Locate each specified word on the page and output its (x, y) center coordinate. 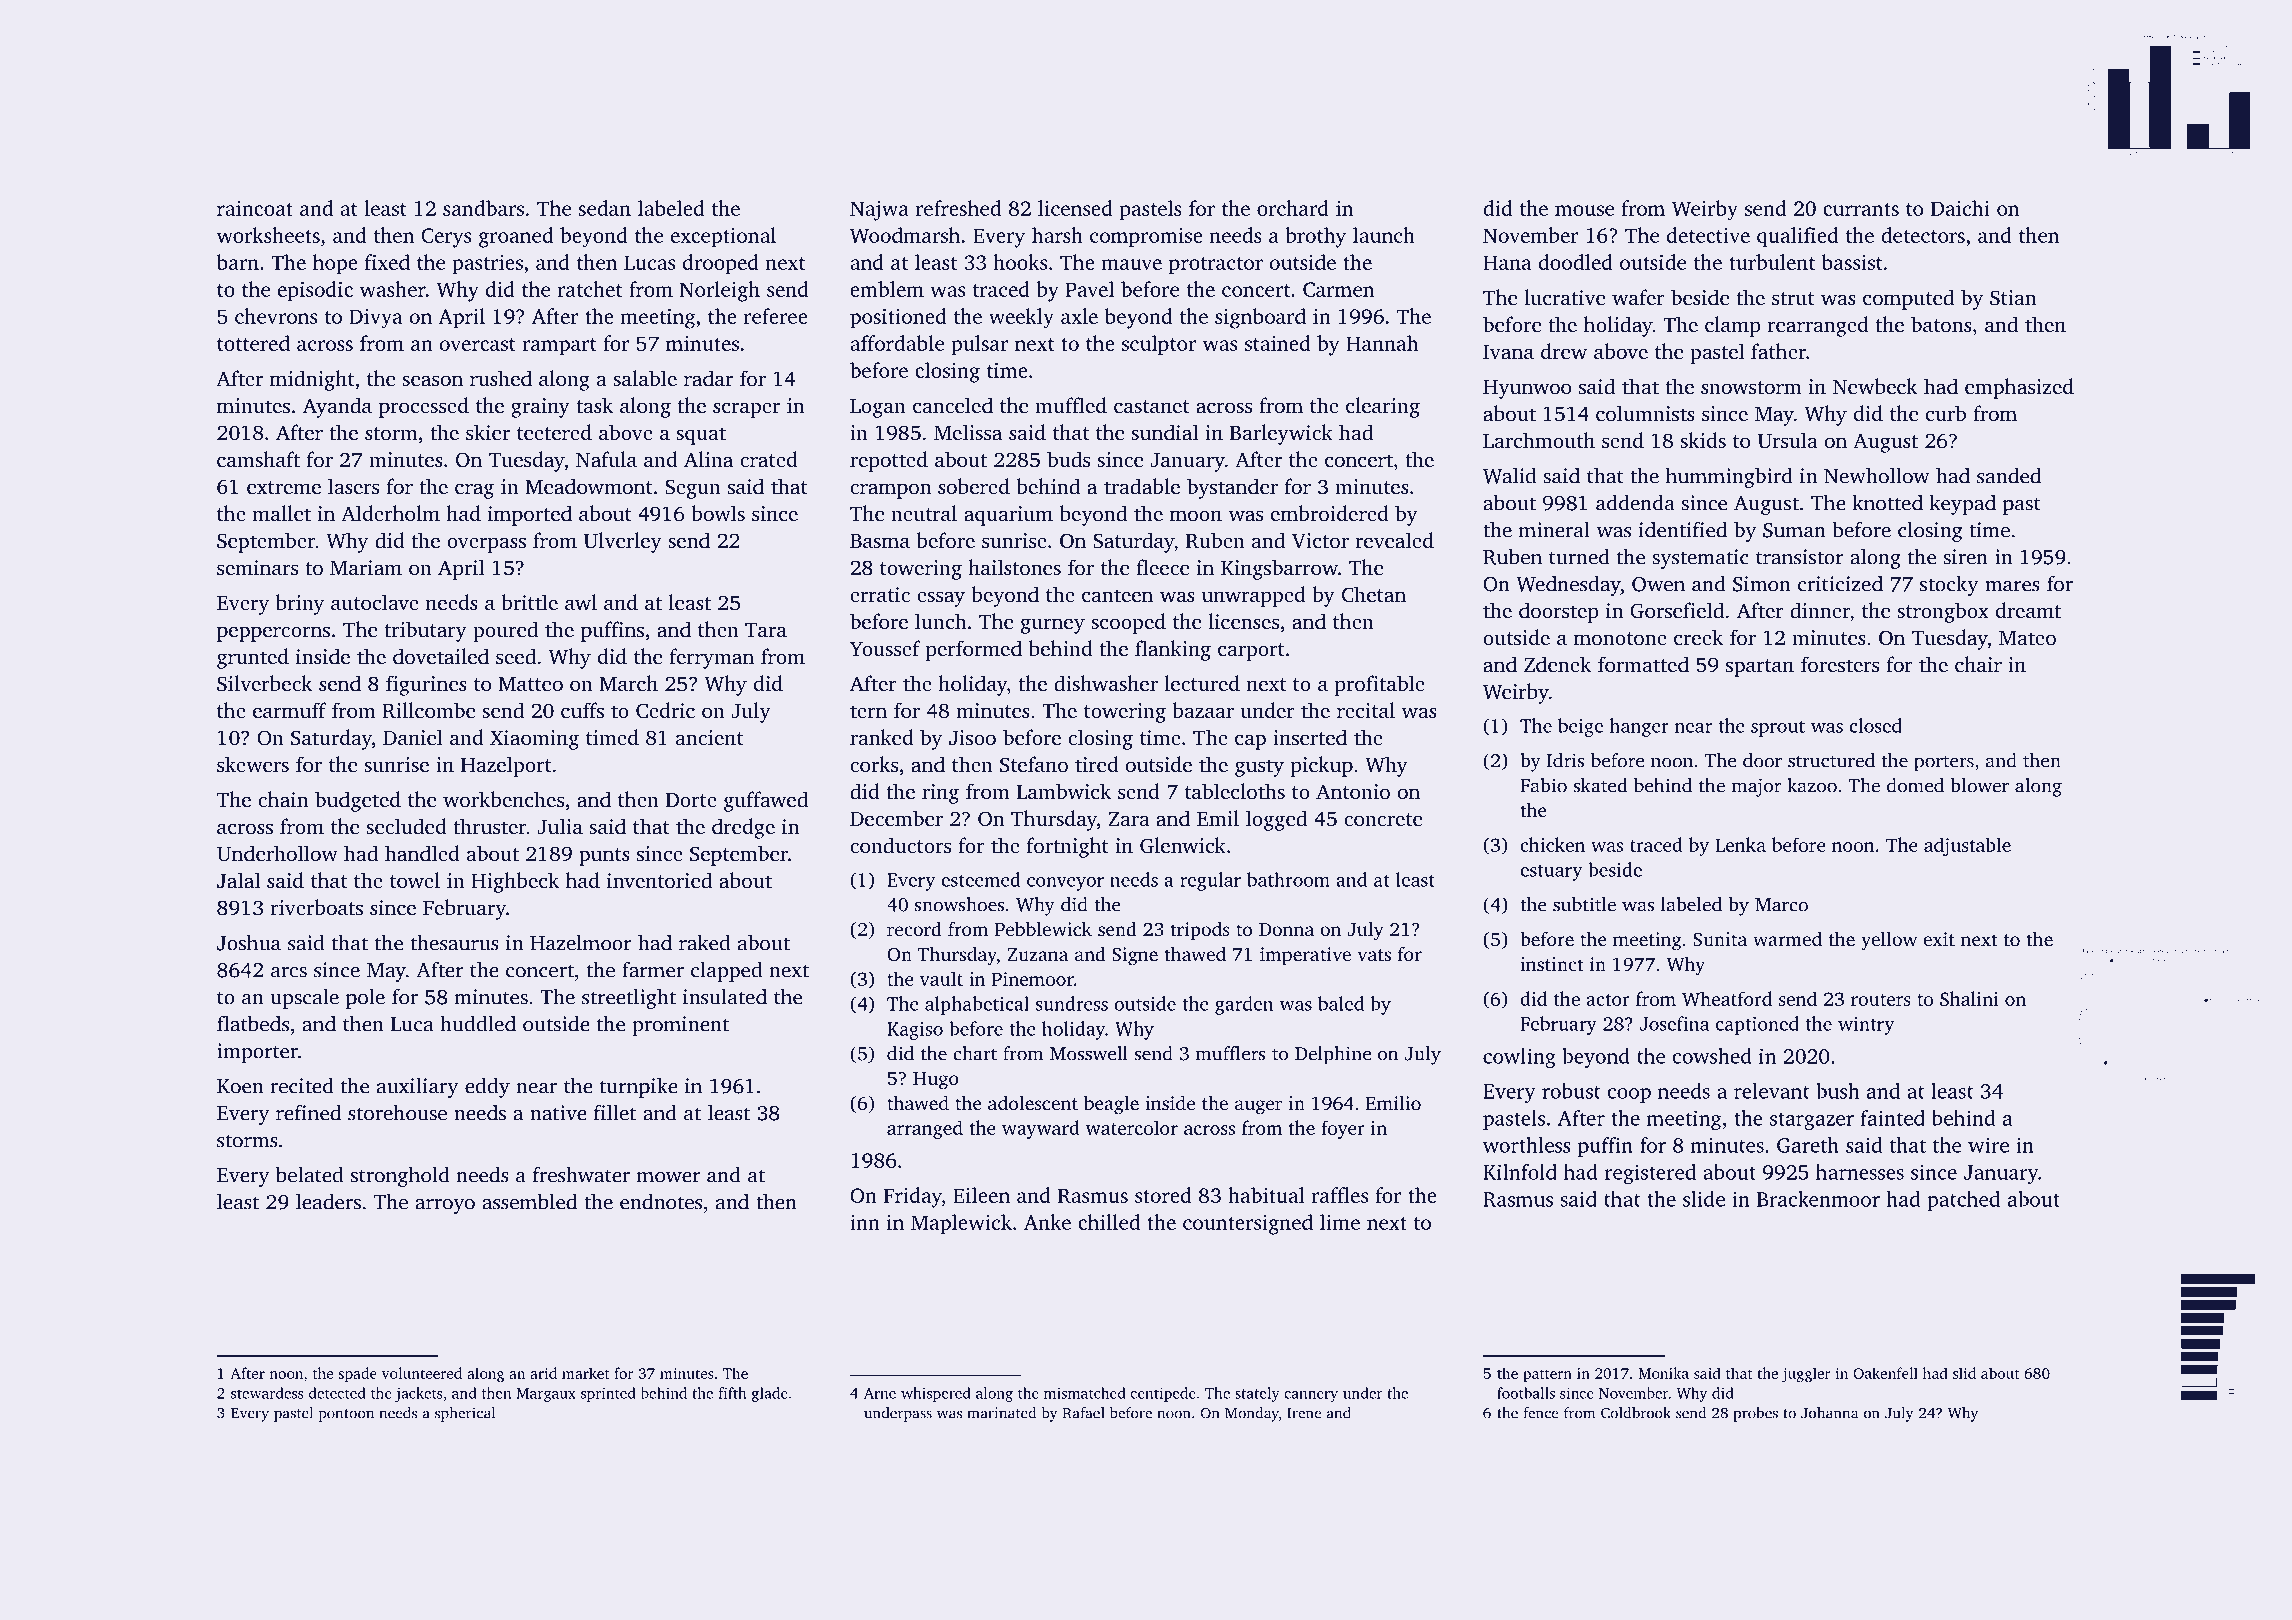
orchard (1293, 208)
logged (1276, 820)
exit (1939, 939)
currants (1861, 209)
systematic (1700, 559)
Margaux (546, 1395)
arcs (289, 972)
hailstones (1014, 567)
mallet (281, 513)
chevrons (276, 316)
